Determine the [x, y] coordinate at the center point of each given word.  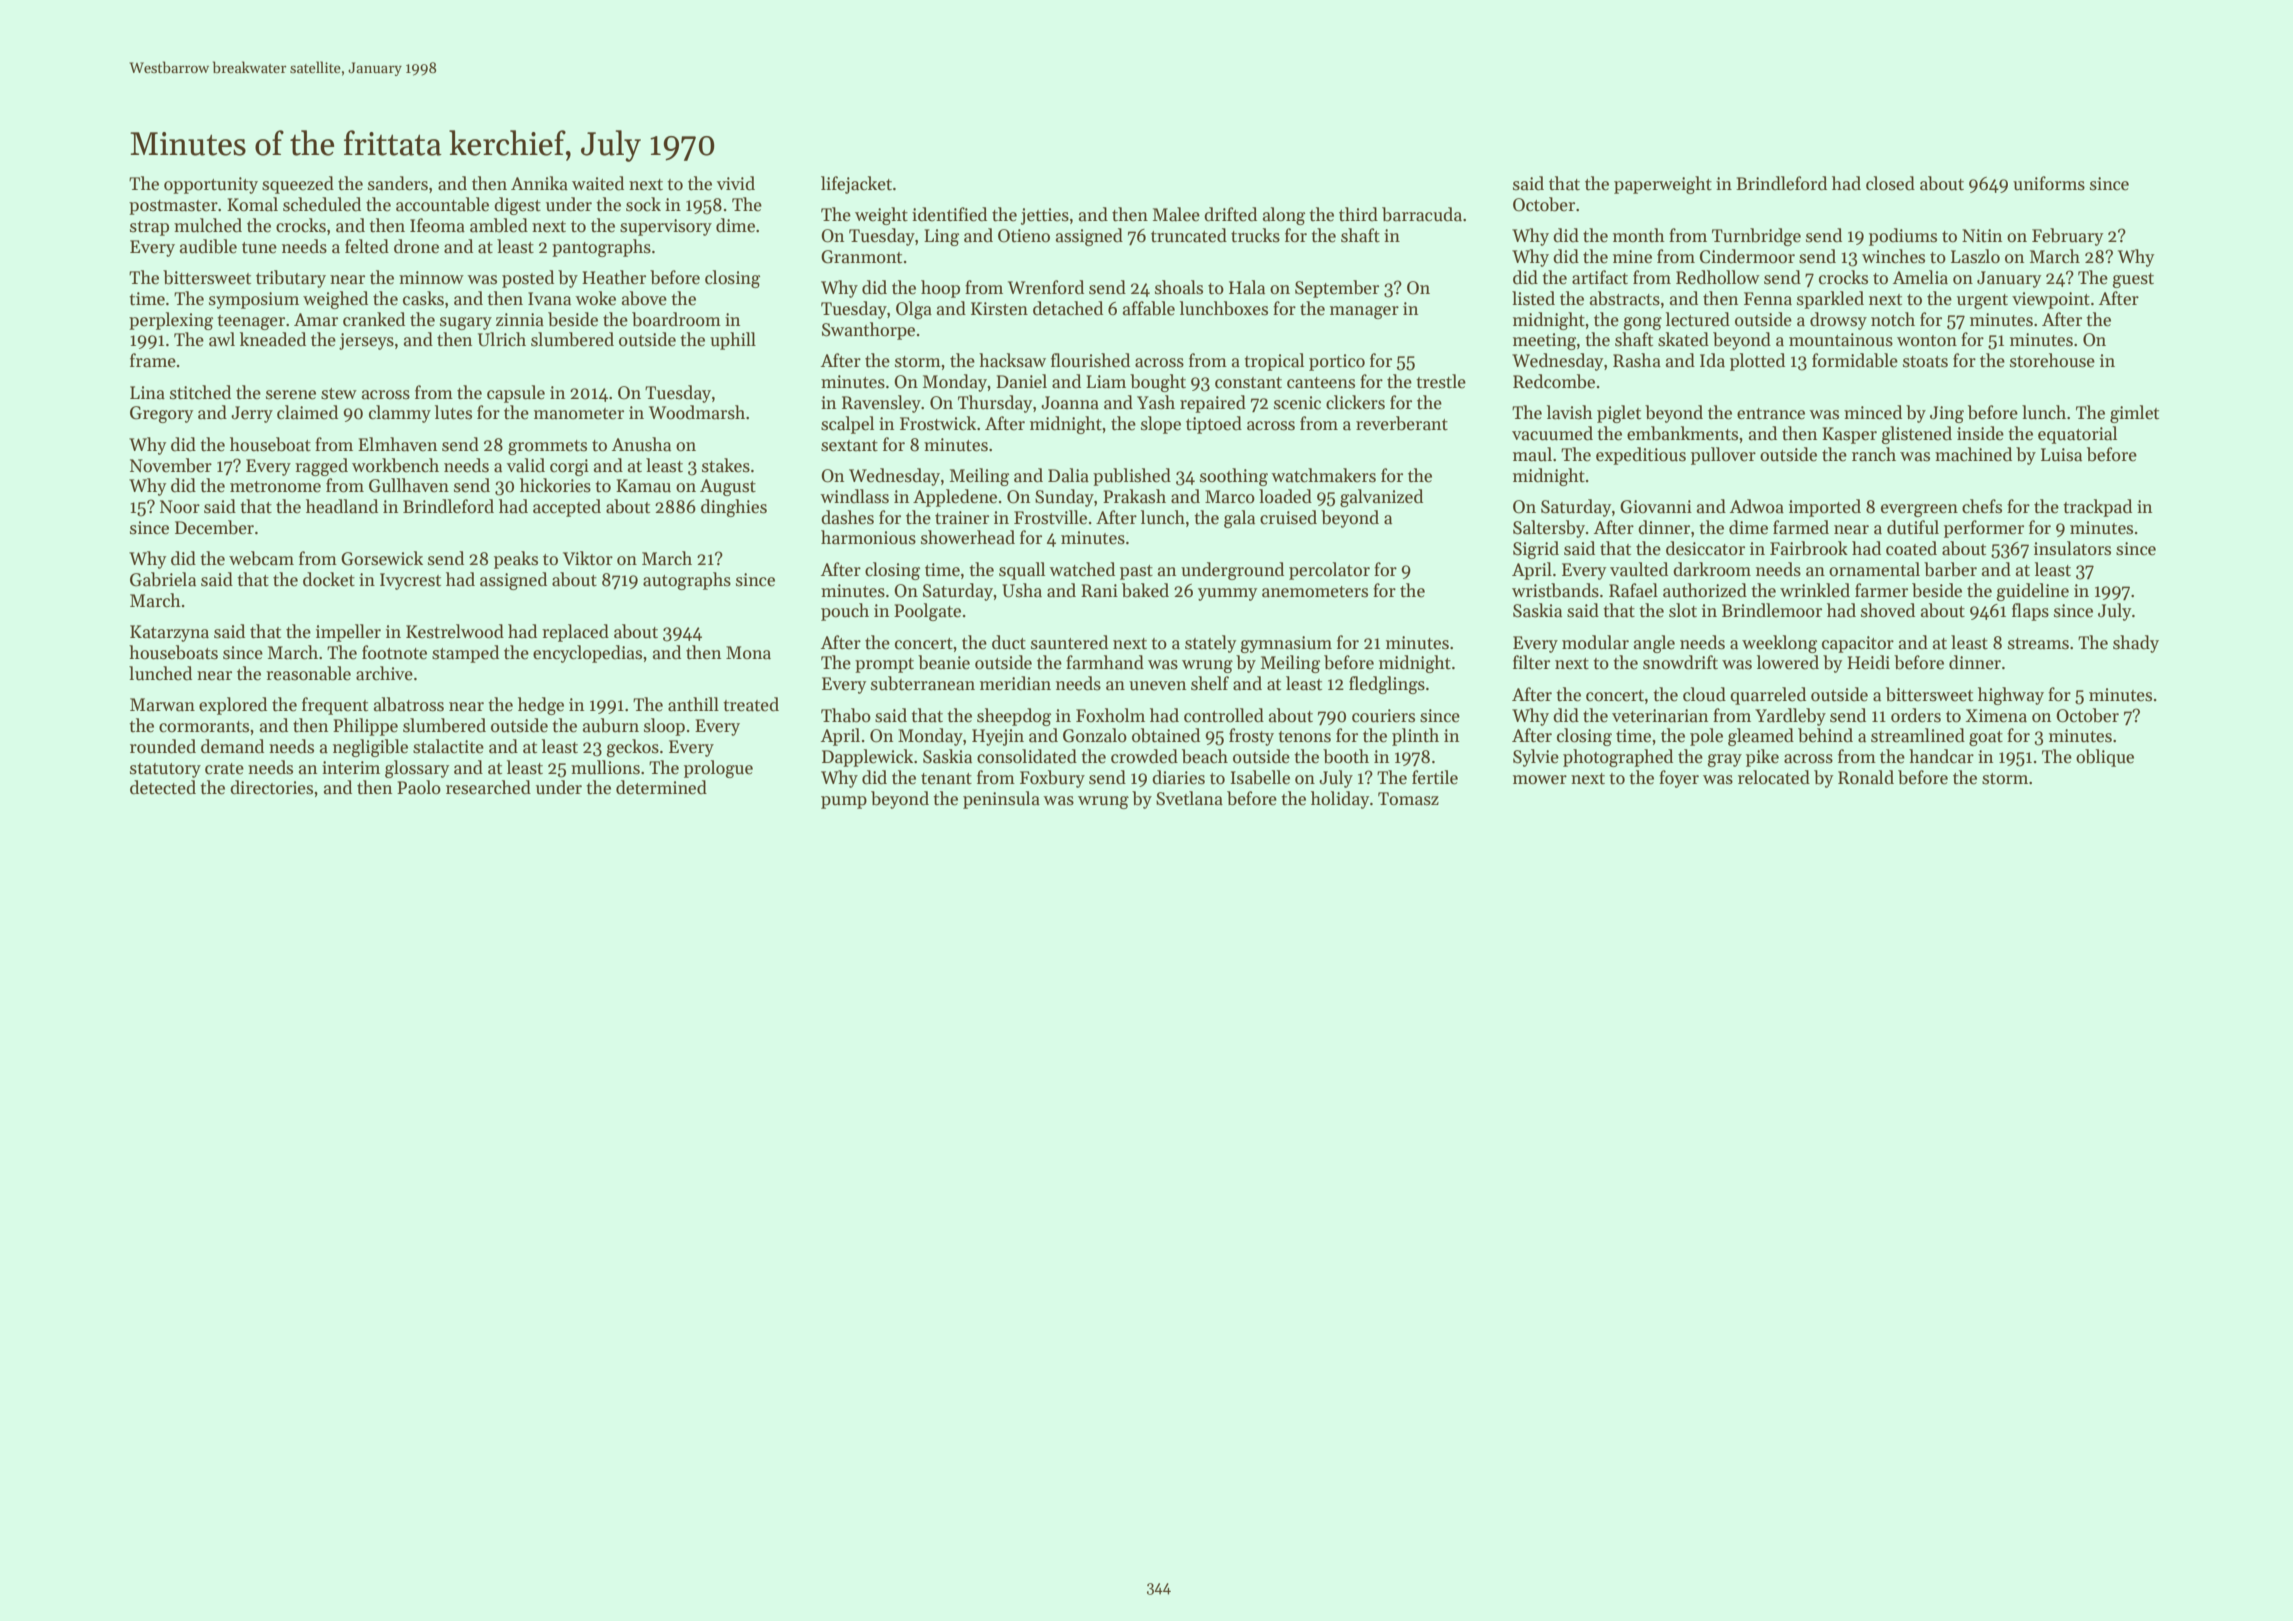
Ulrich [502, 339]
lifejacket [856, 185]
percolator [1329, 571]
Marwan [162, 705]
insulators [2072, 548]
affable [1149, 308]
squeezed [298, 185]
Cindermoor [1747, 256]
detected [163, 787]
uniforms [2049, 183]
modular [1595, 642]
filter [1531, 662]
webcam [261, 558]
